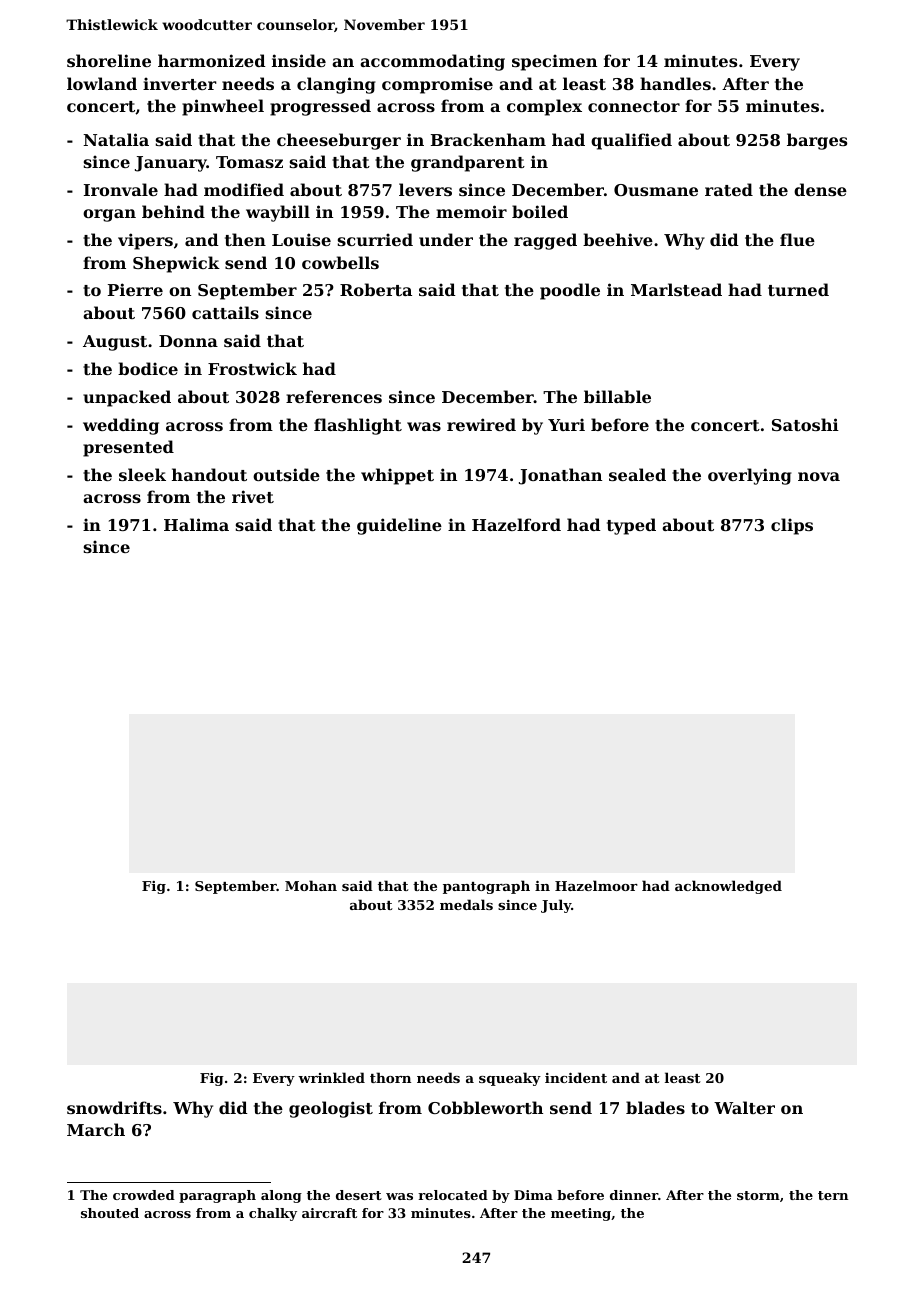 This screenshot has height=1308, width=924. Describe the element at coordinates (485, 1107) in the screenshot. I see `Cobbleworth` at that location.
